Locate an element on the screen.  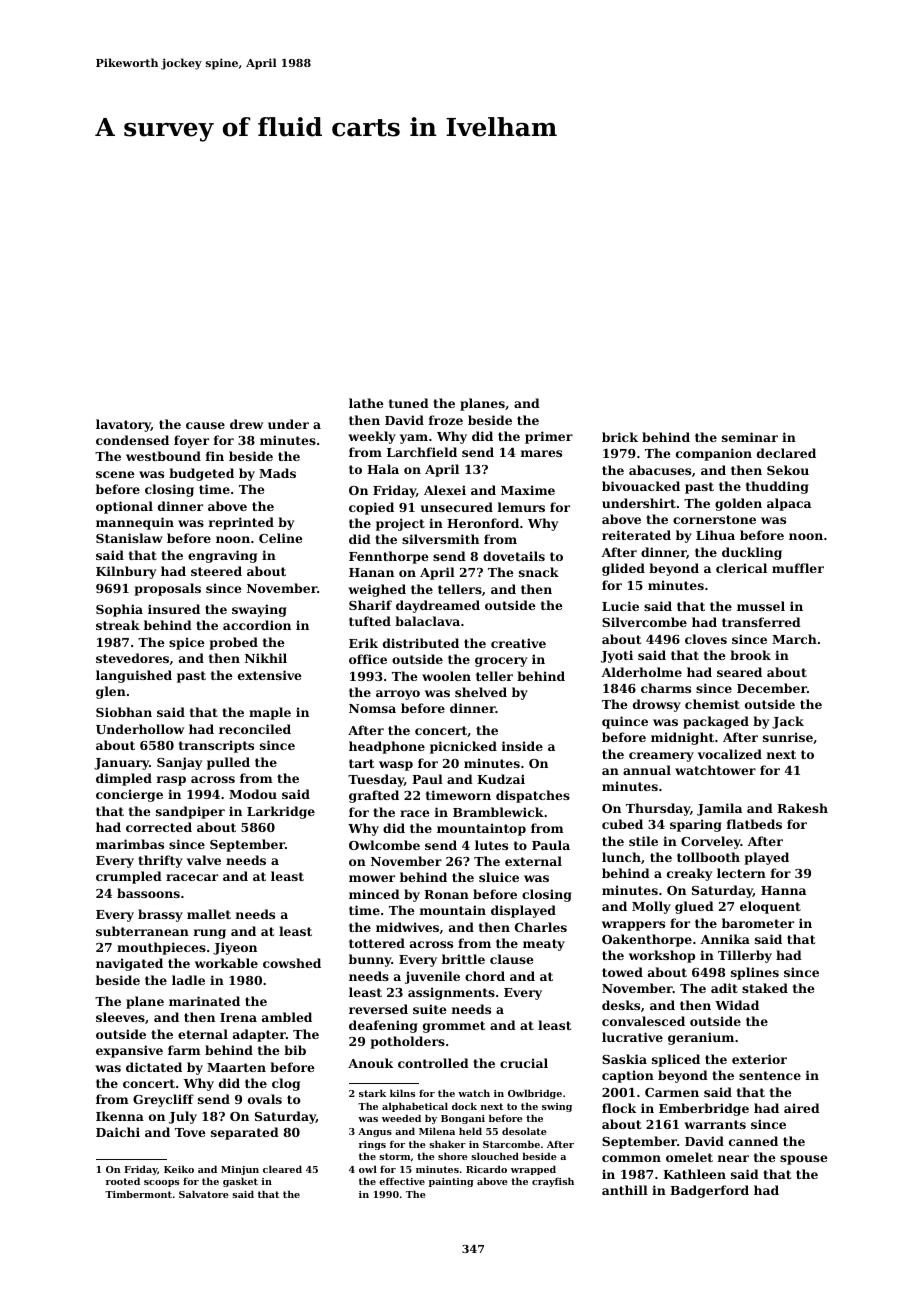
adit is located at coordinates (724, 988).
